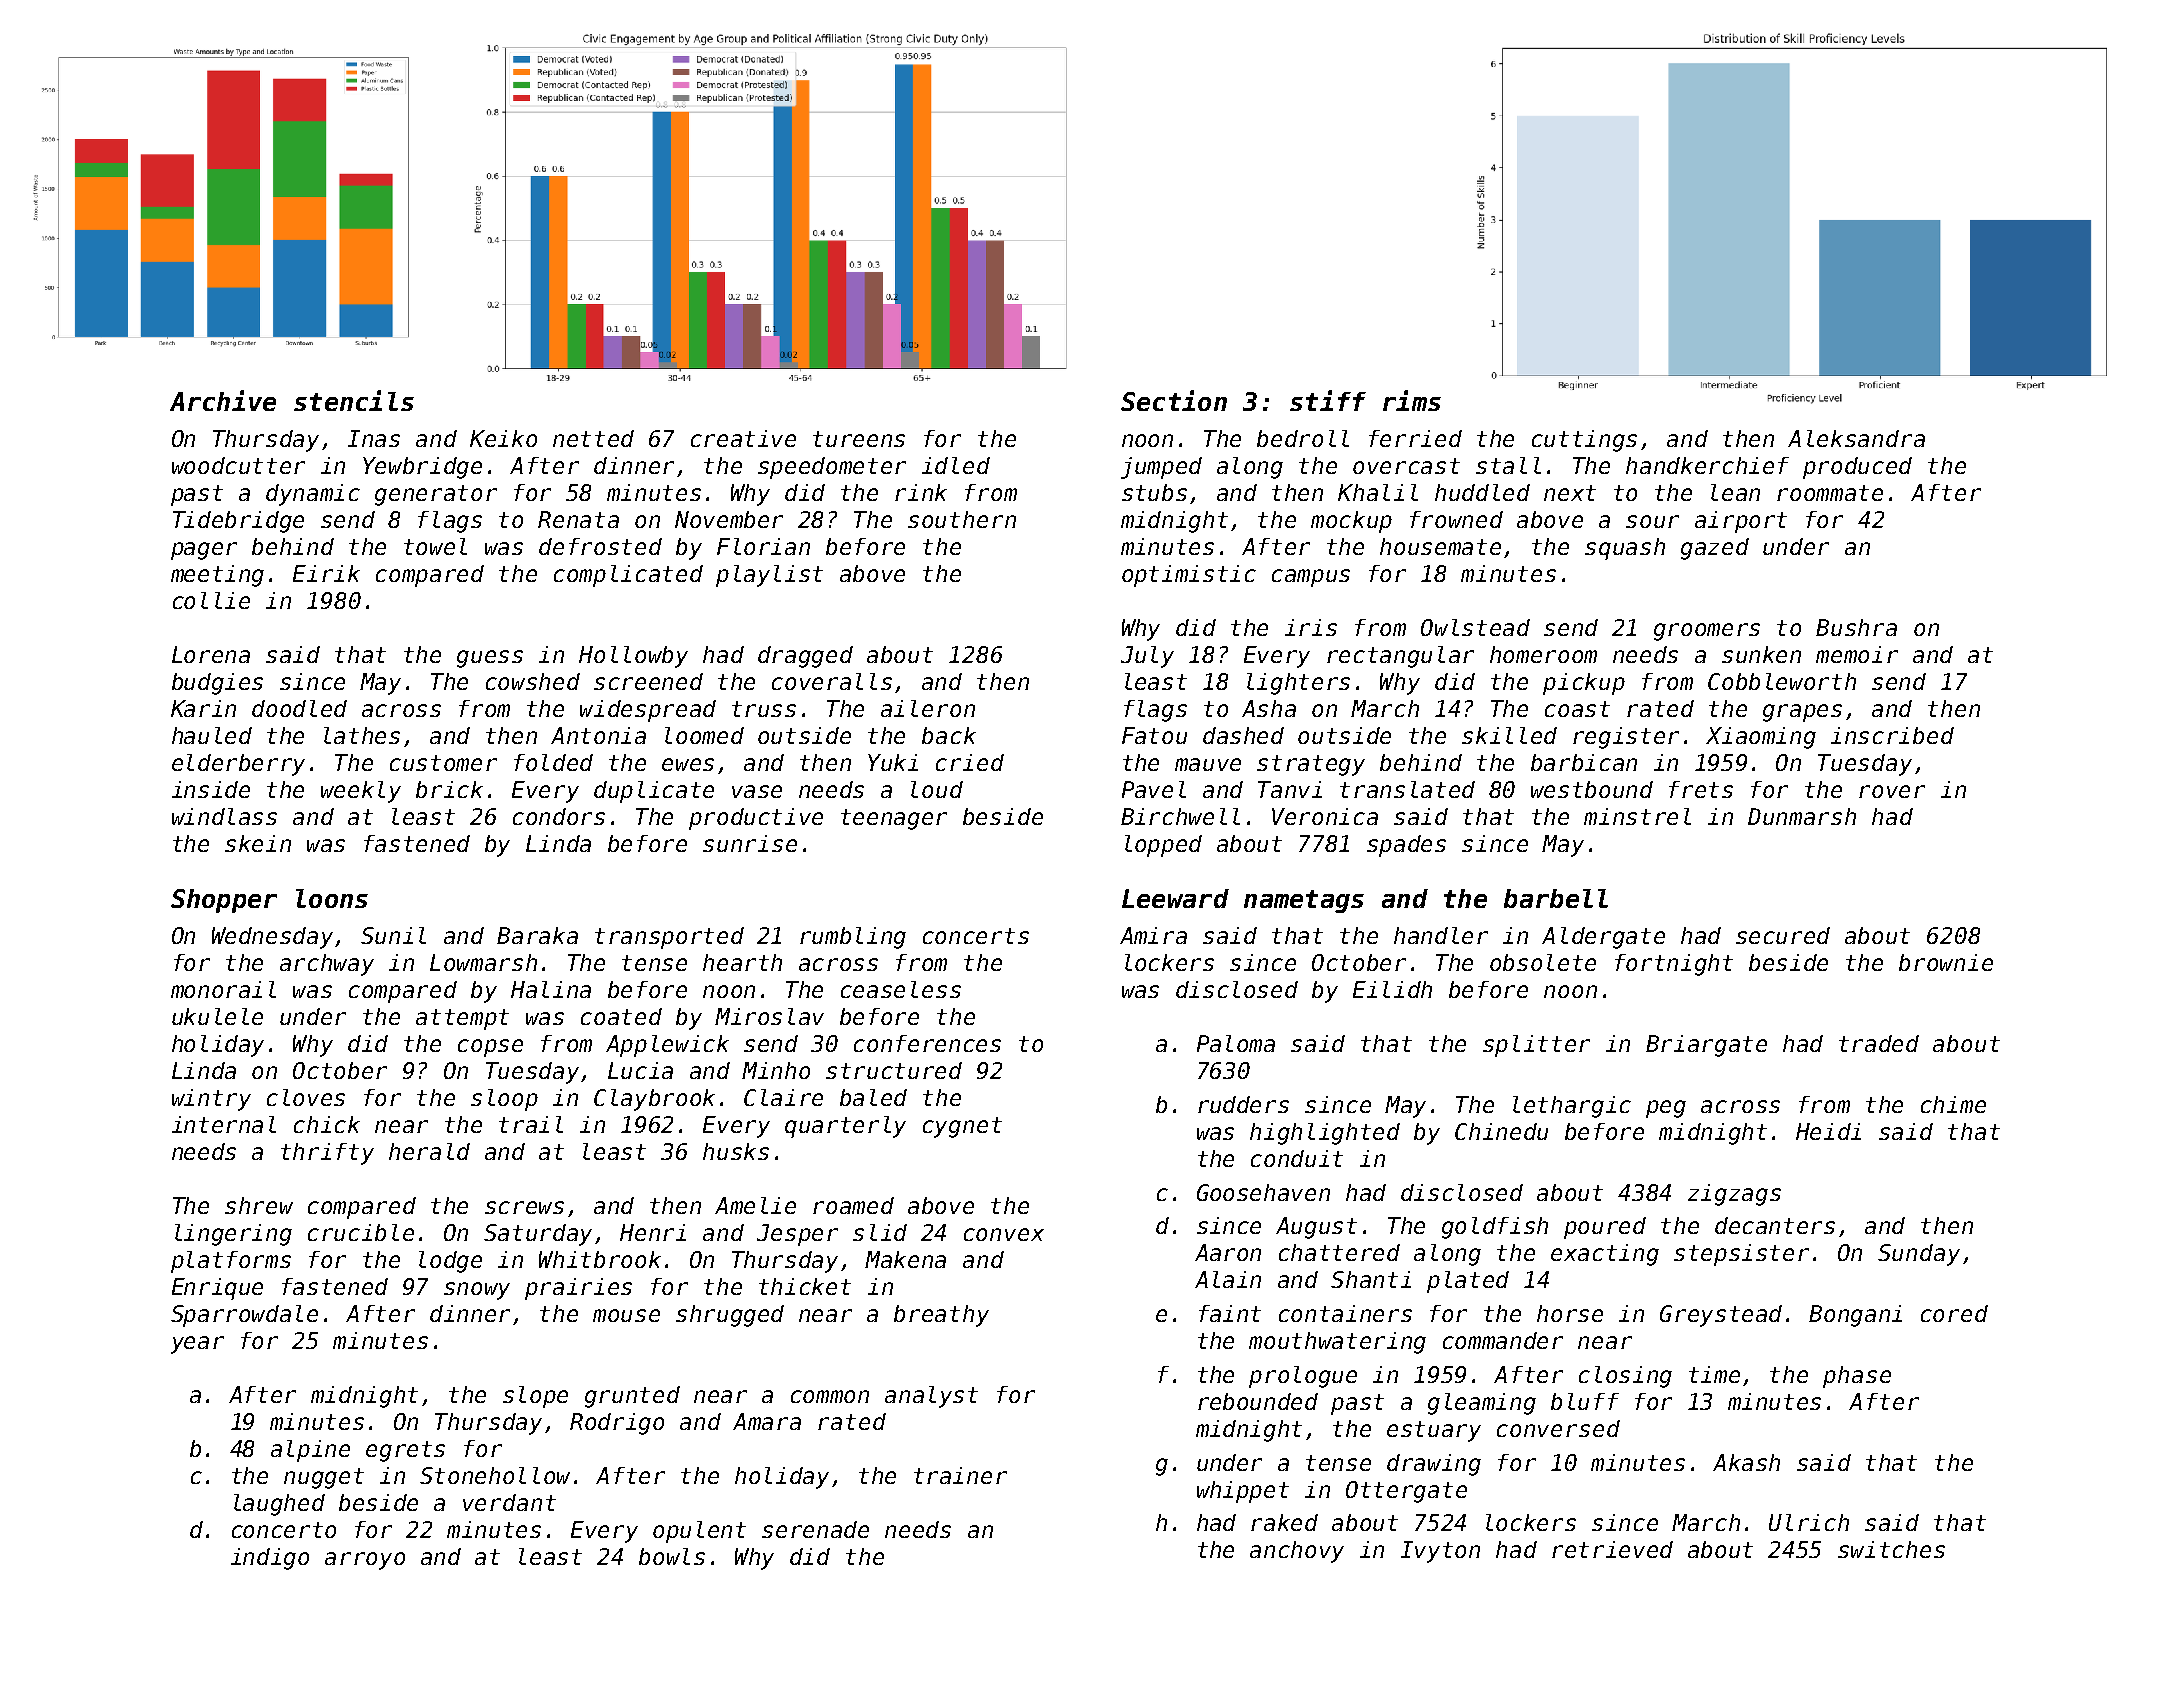 The width and height of the screenshot is (2178, 1683). I want to click on rebounded, so click(1258, 1401).
